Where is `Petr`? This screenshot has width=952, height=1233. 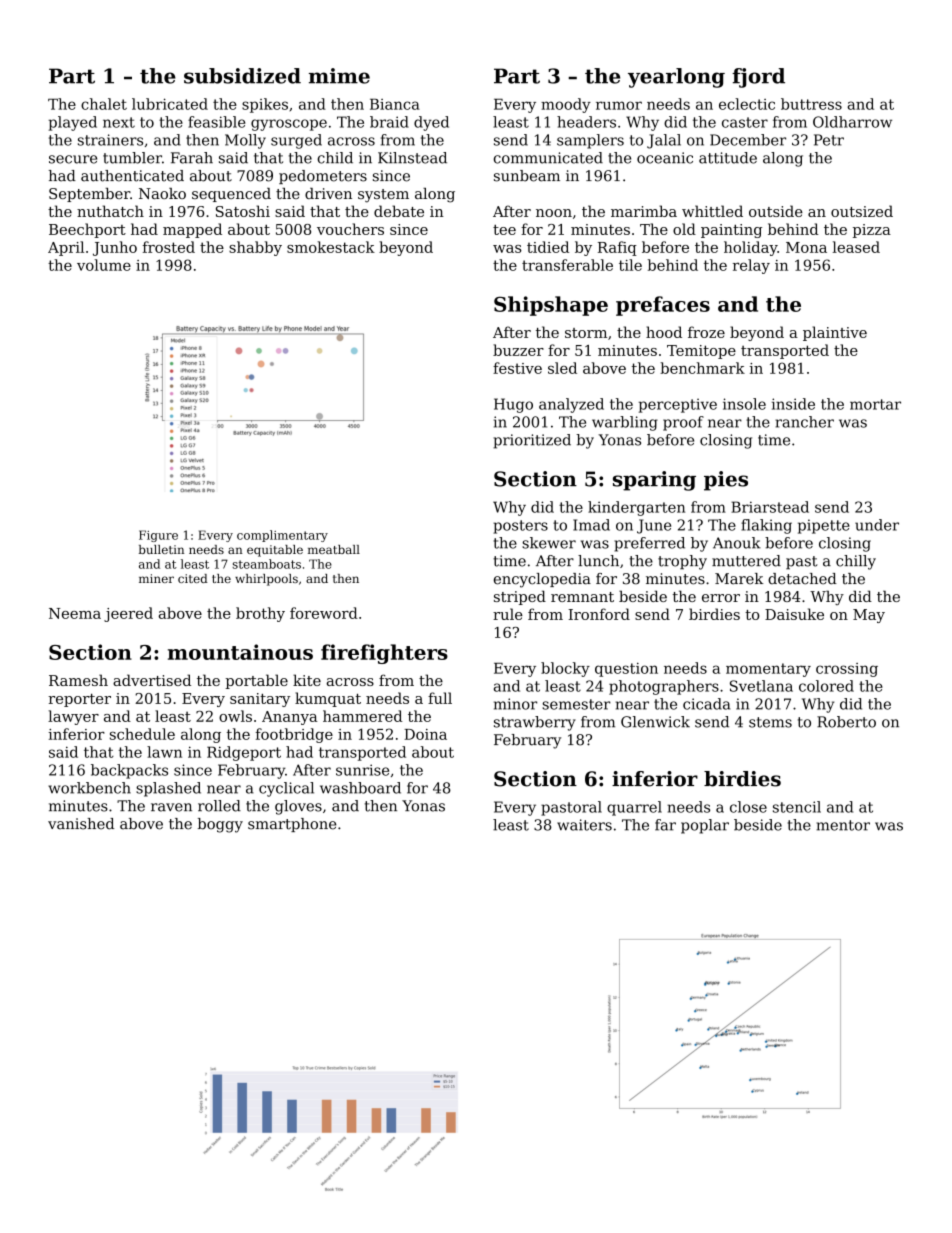
Petr is located at coordinates (829, 140).
